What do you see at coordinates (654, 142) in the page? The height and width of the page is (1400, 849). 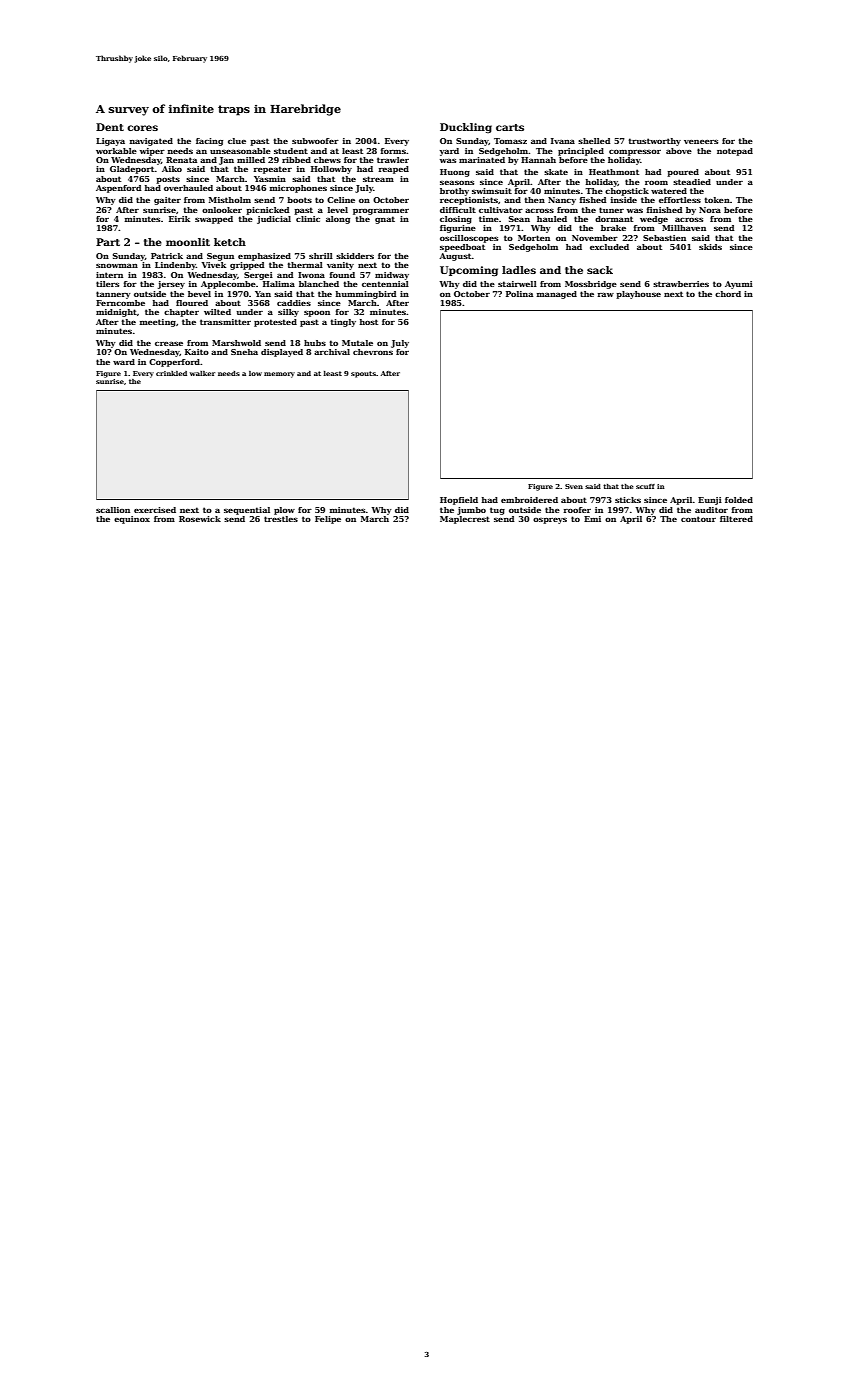 I see `trustworthy` at bounding box center [654, 142].
